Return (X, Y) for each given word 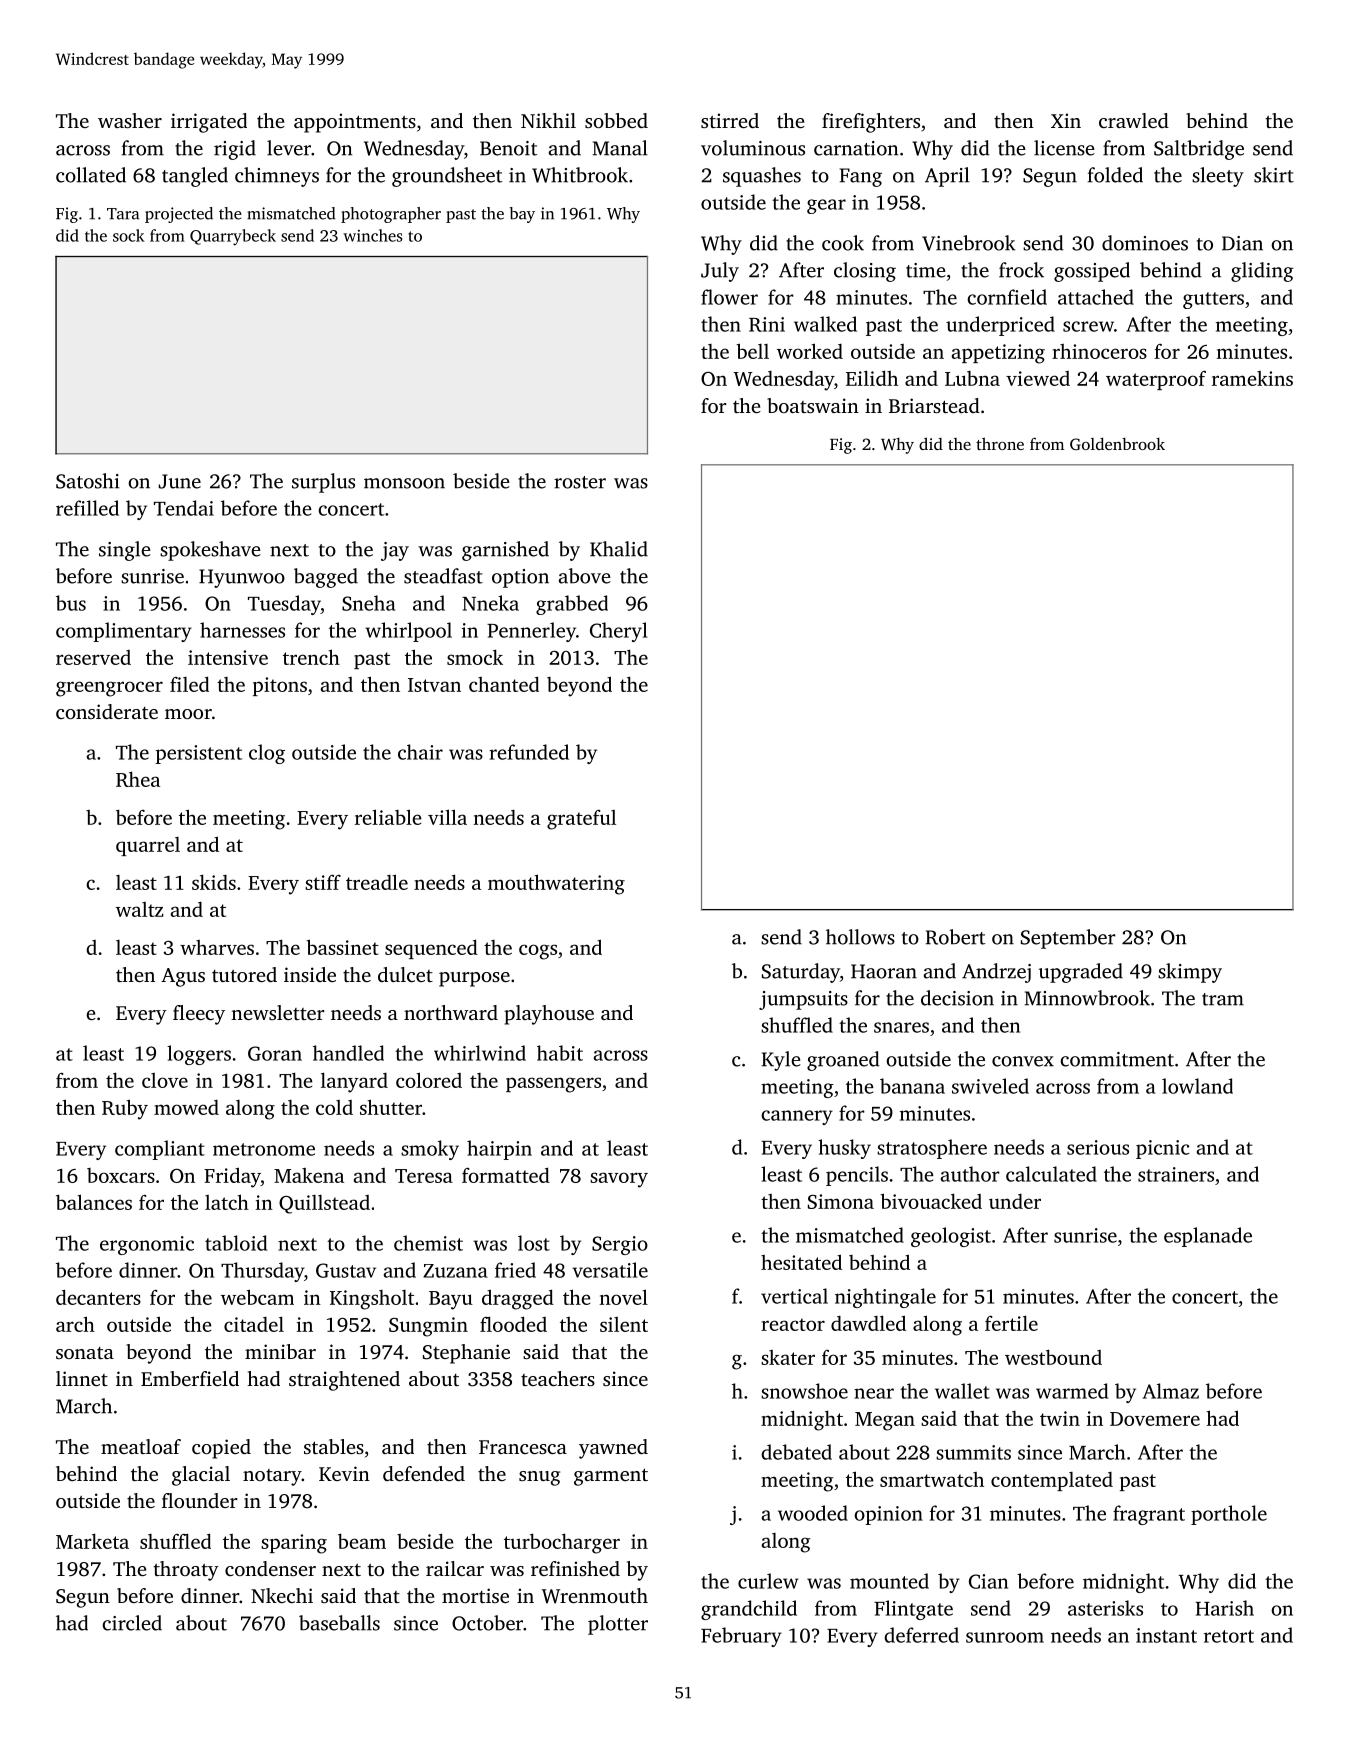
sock (129, 235)
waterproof (1156, 380)
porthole (1229, 1515)
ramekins (1252, 378)
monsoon (404, 483)
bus (71, 603)
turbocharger (562, 1543)
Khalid (619, 549)
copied (221, 1449)
